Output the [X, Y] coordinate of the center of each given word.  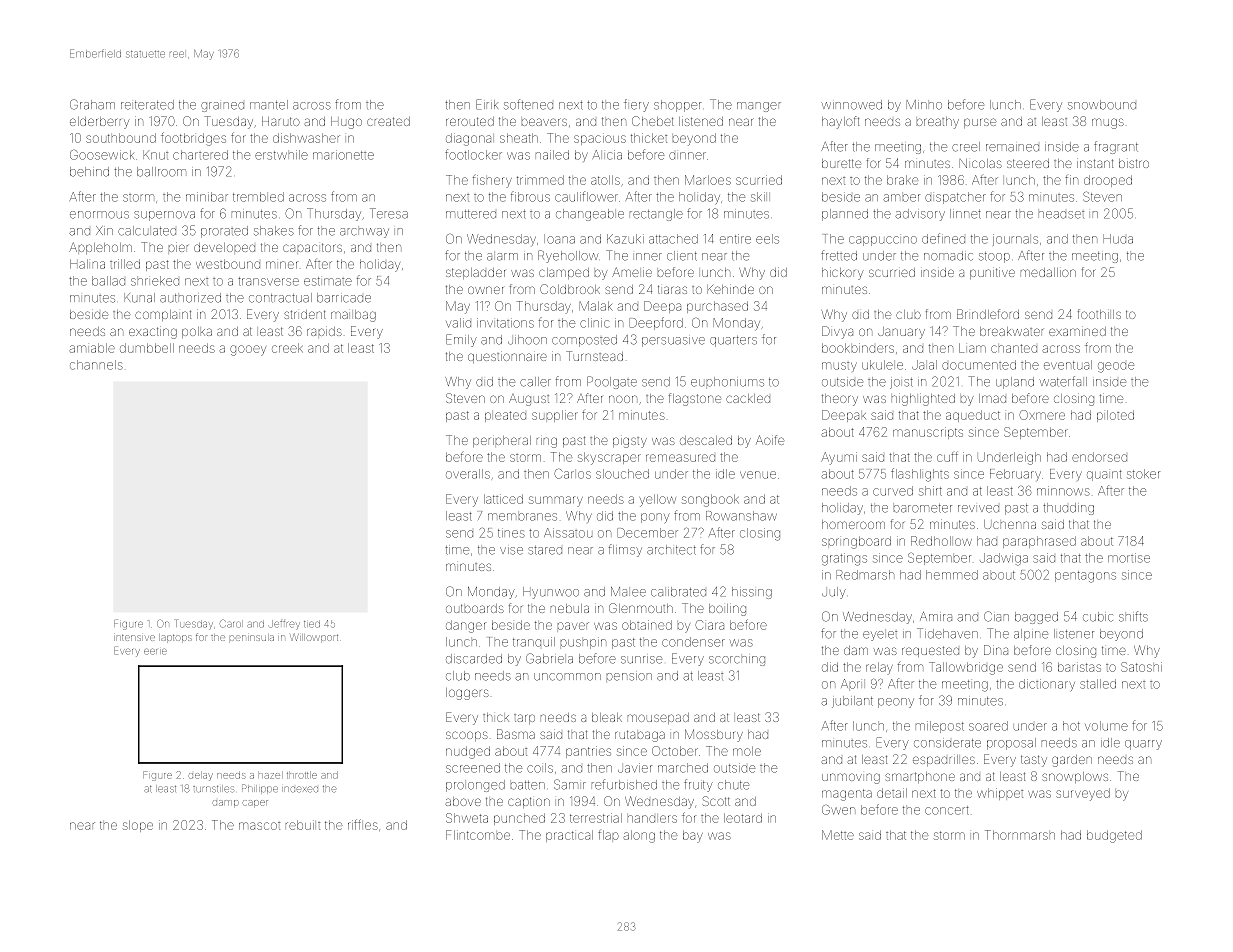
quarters [733, 341]
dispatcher [955, 198]
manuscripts [928, 433]
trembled [258, 197]
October [675, 751]
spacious [600, 140]
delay [201, 777]
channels [96, 365]
